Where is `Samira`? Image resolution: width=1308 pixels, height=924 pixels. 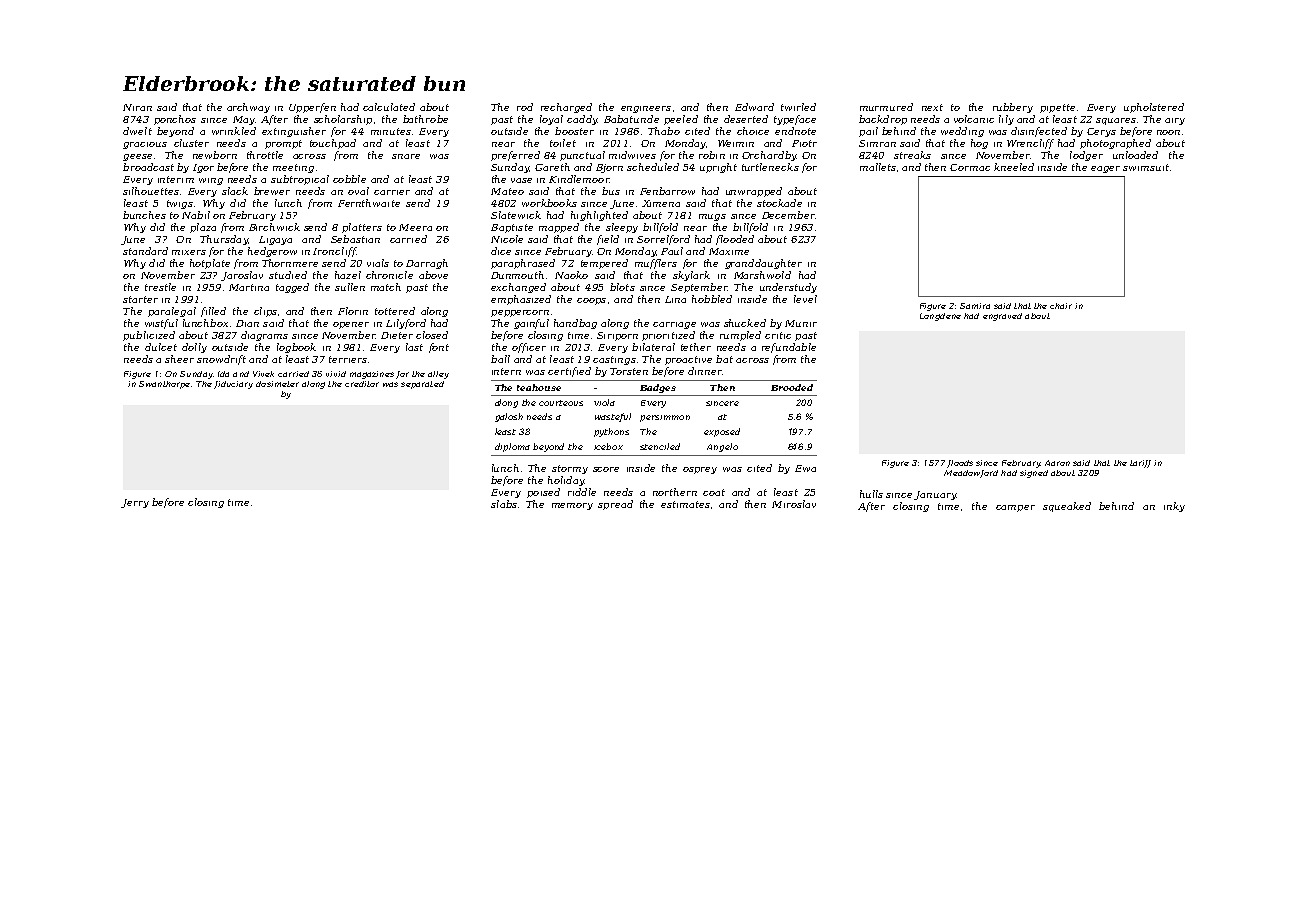 Samira is located at coordinates (975, 306).
